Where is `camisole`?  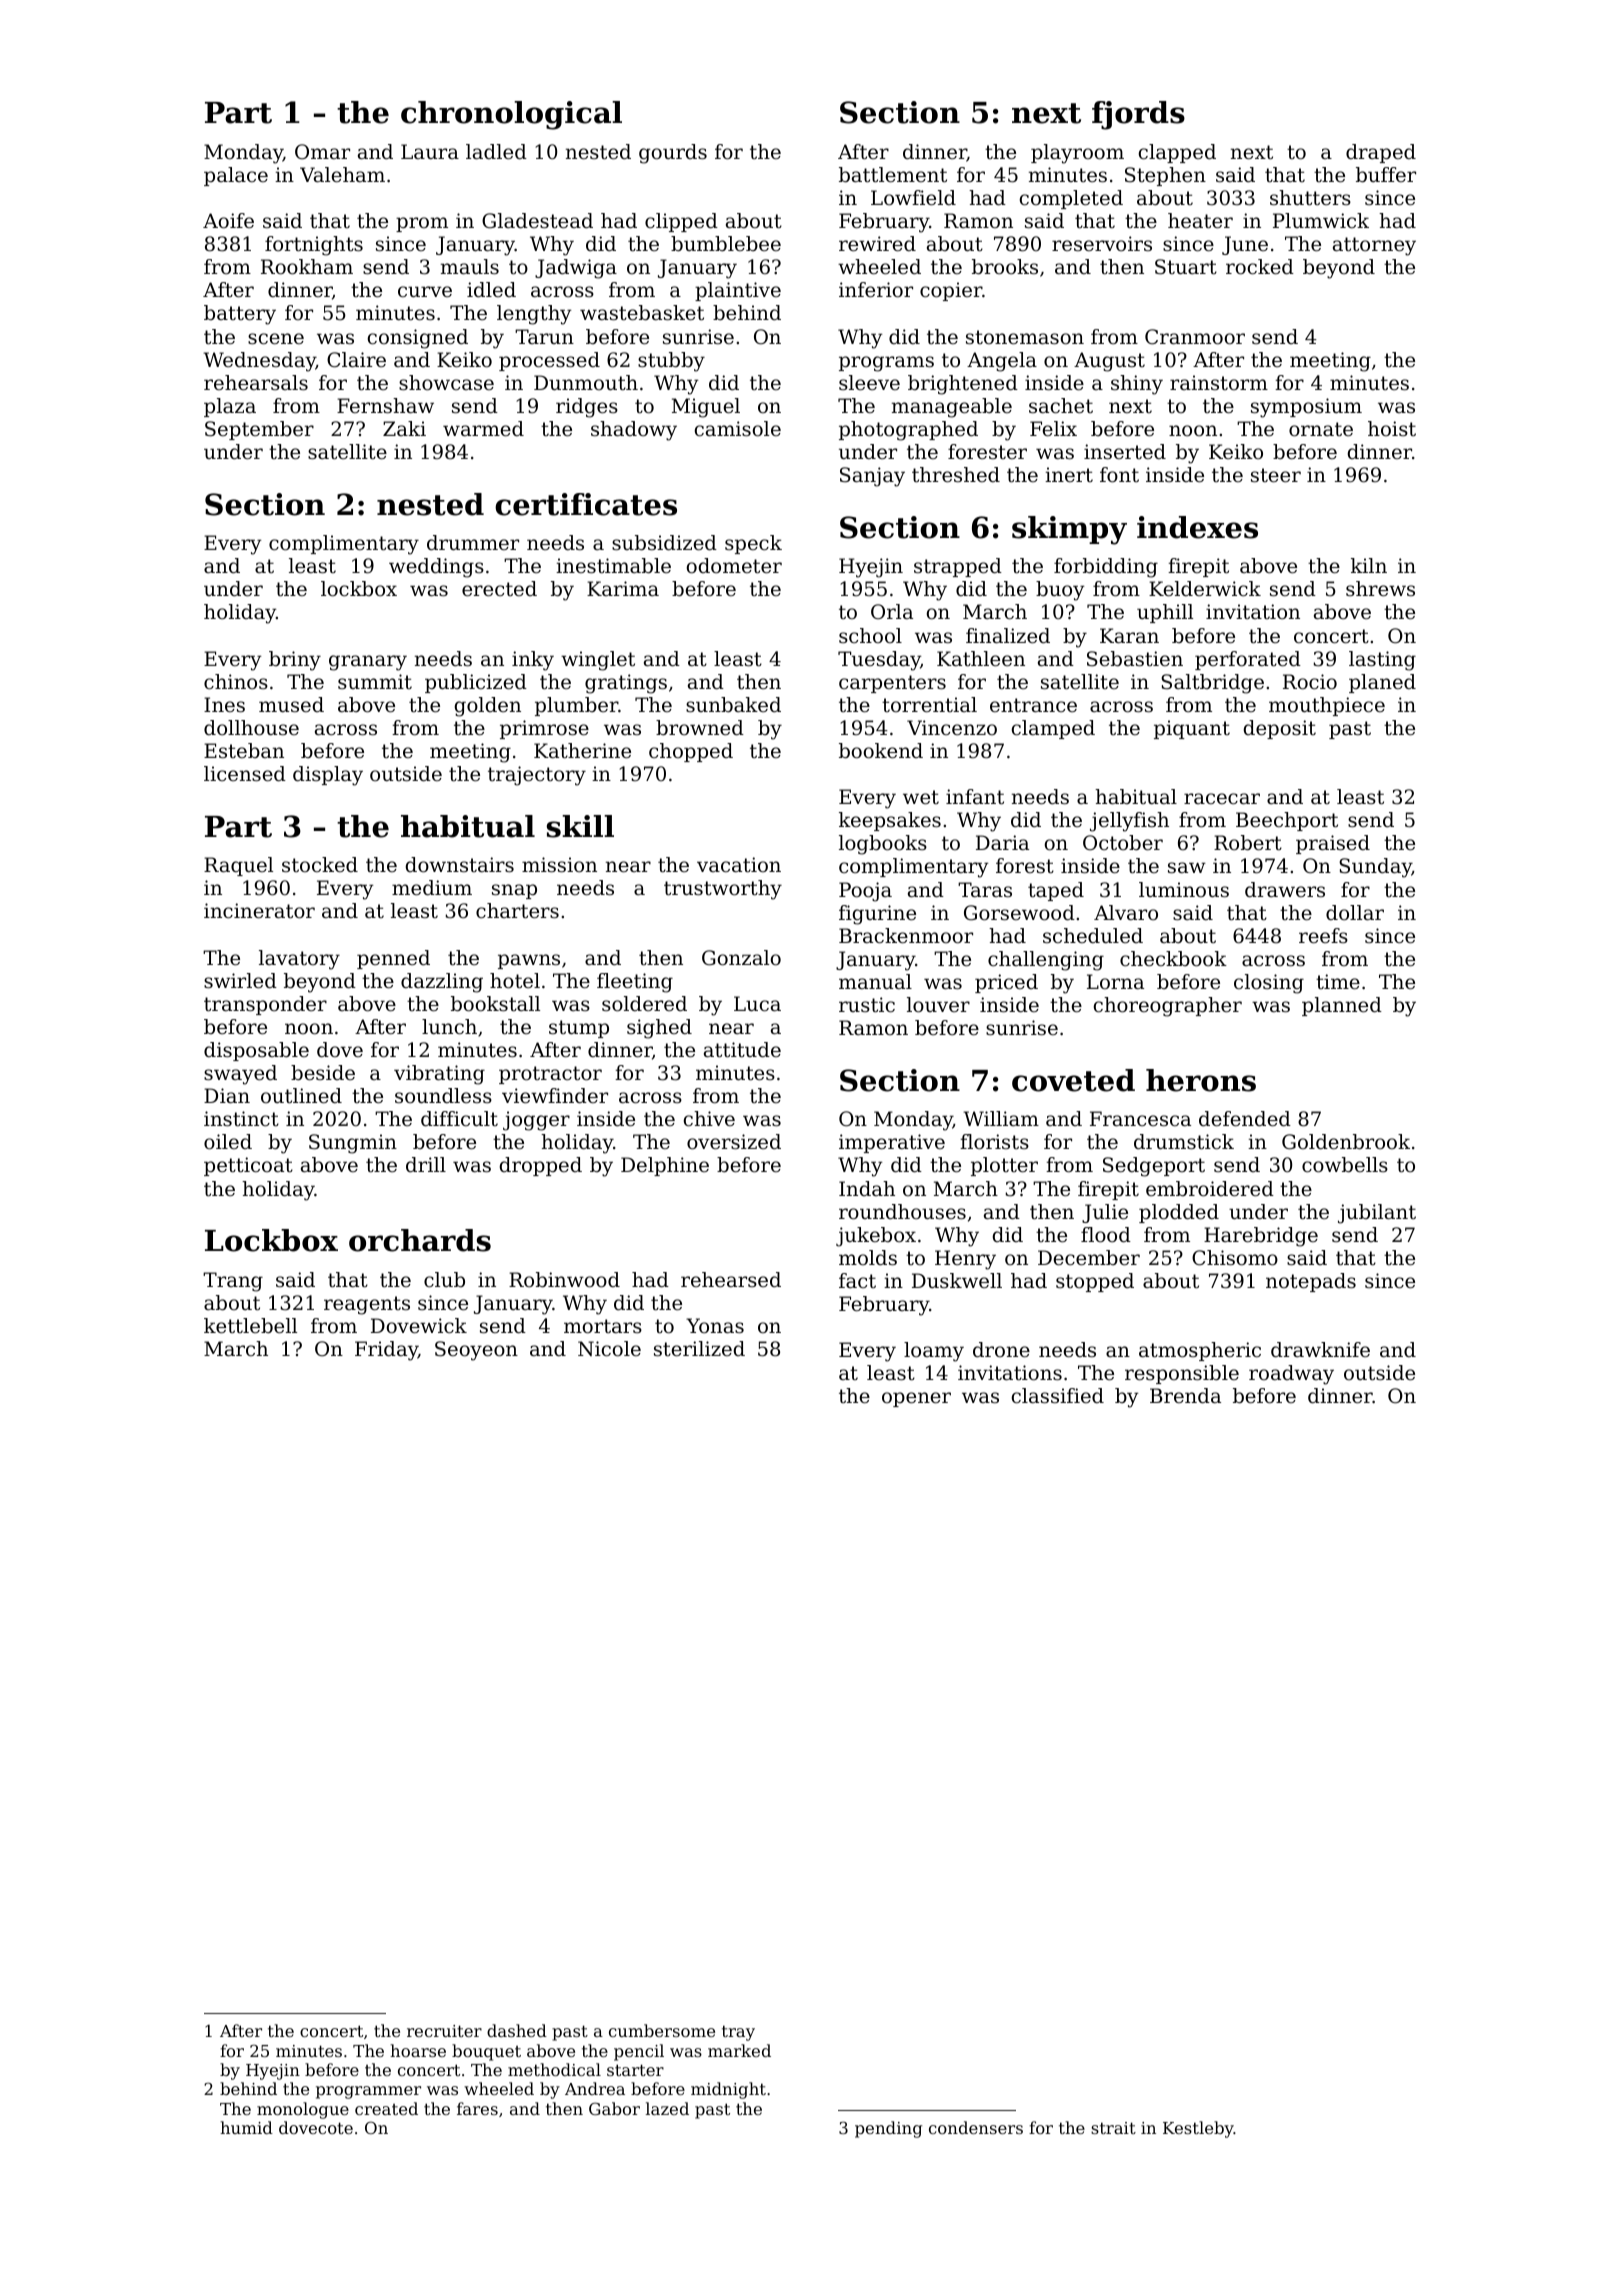
camisole is located at coordinates (738, 429).
